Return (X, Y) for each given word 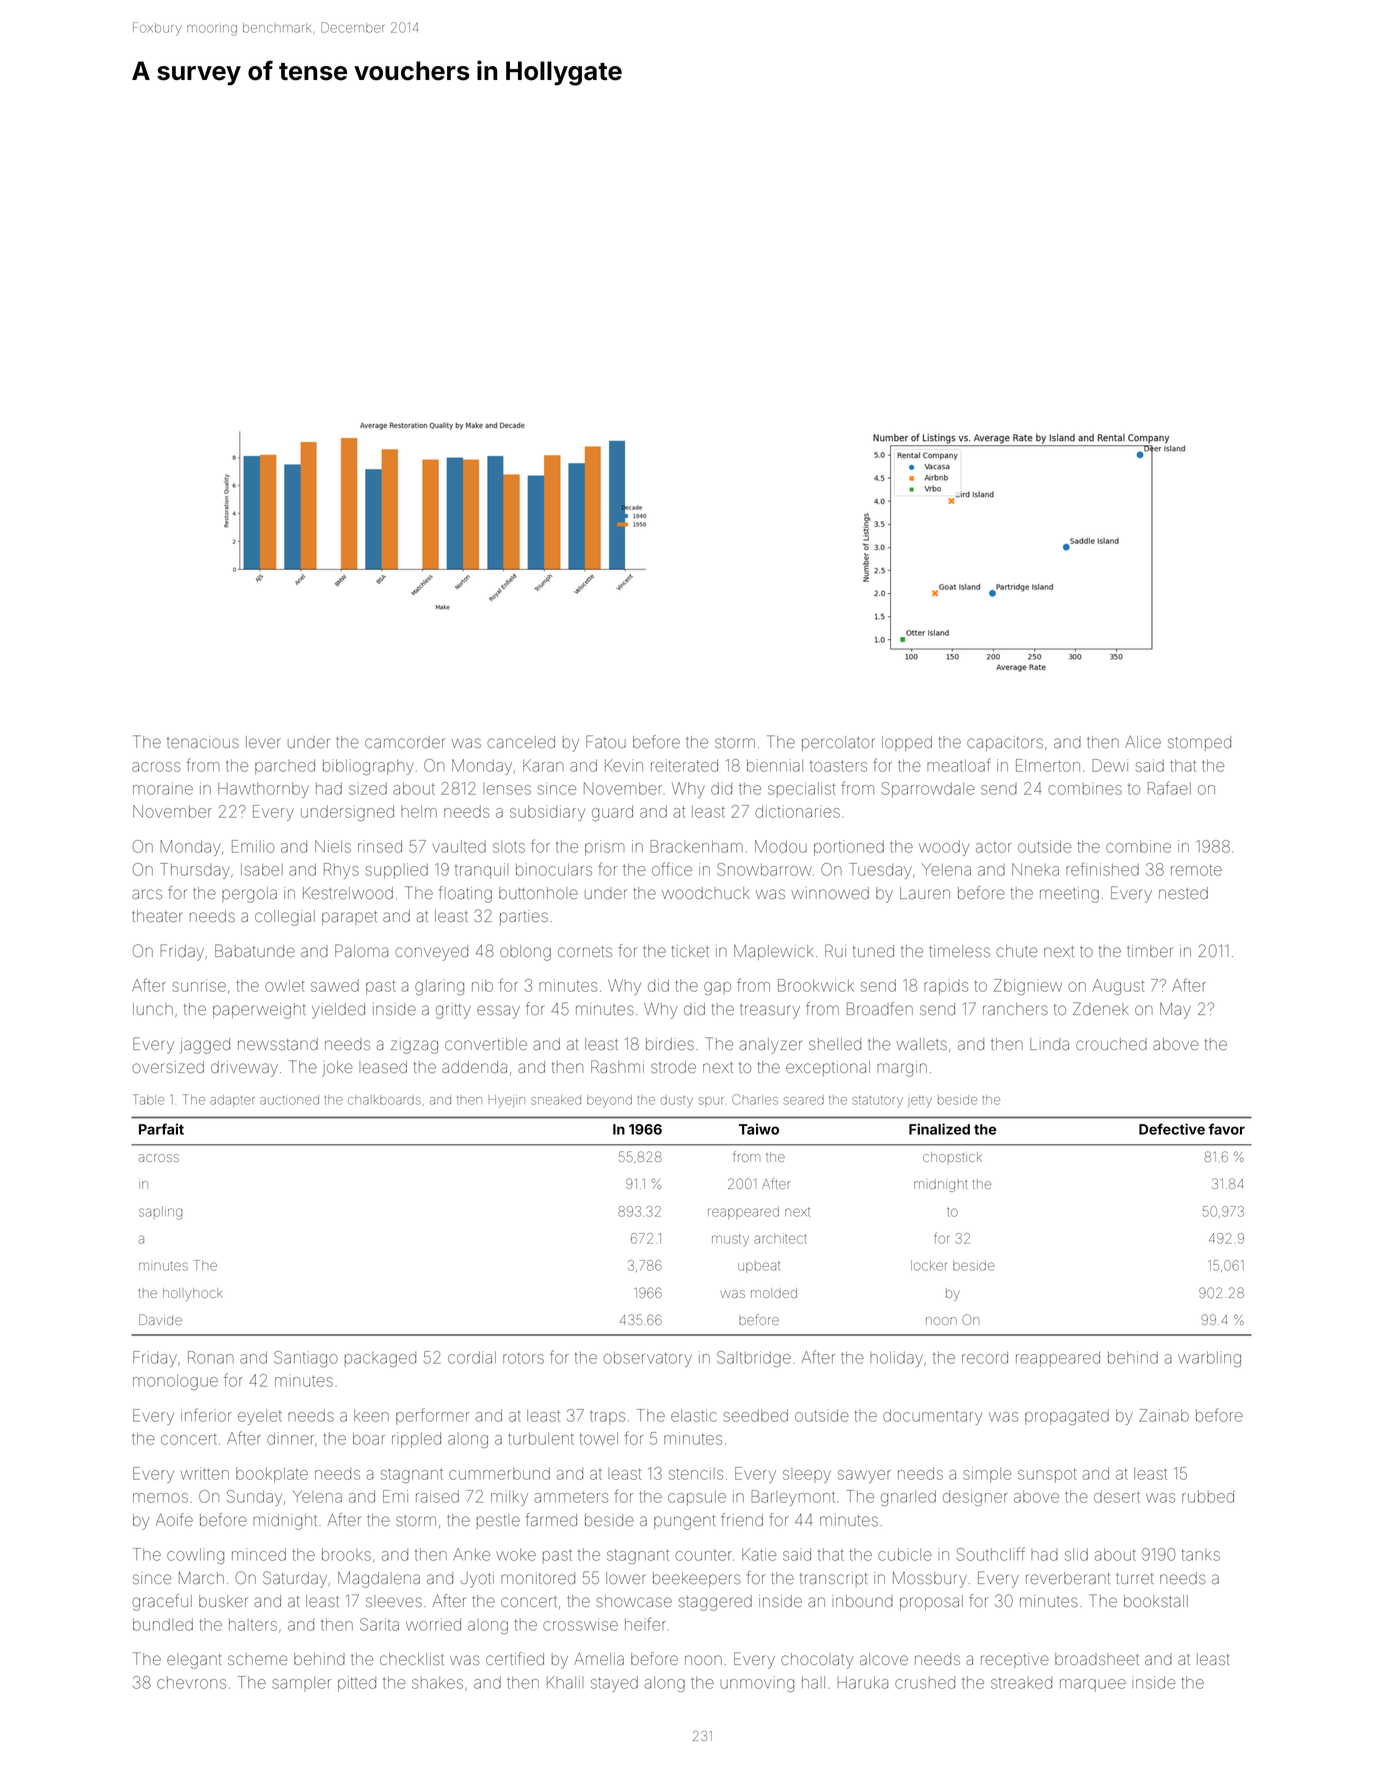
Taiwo (759, 1129)
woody (944, 848)
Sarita (379, 1624)
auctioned (289, 1100)
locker (929, 1266)
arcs (147, 894)
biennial (775, 765)
